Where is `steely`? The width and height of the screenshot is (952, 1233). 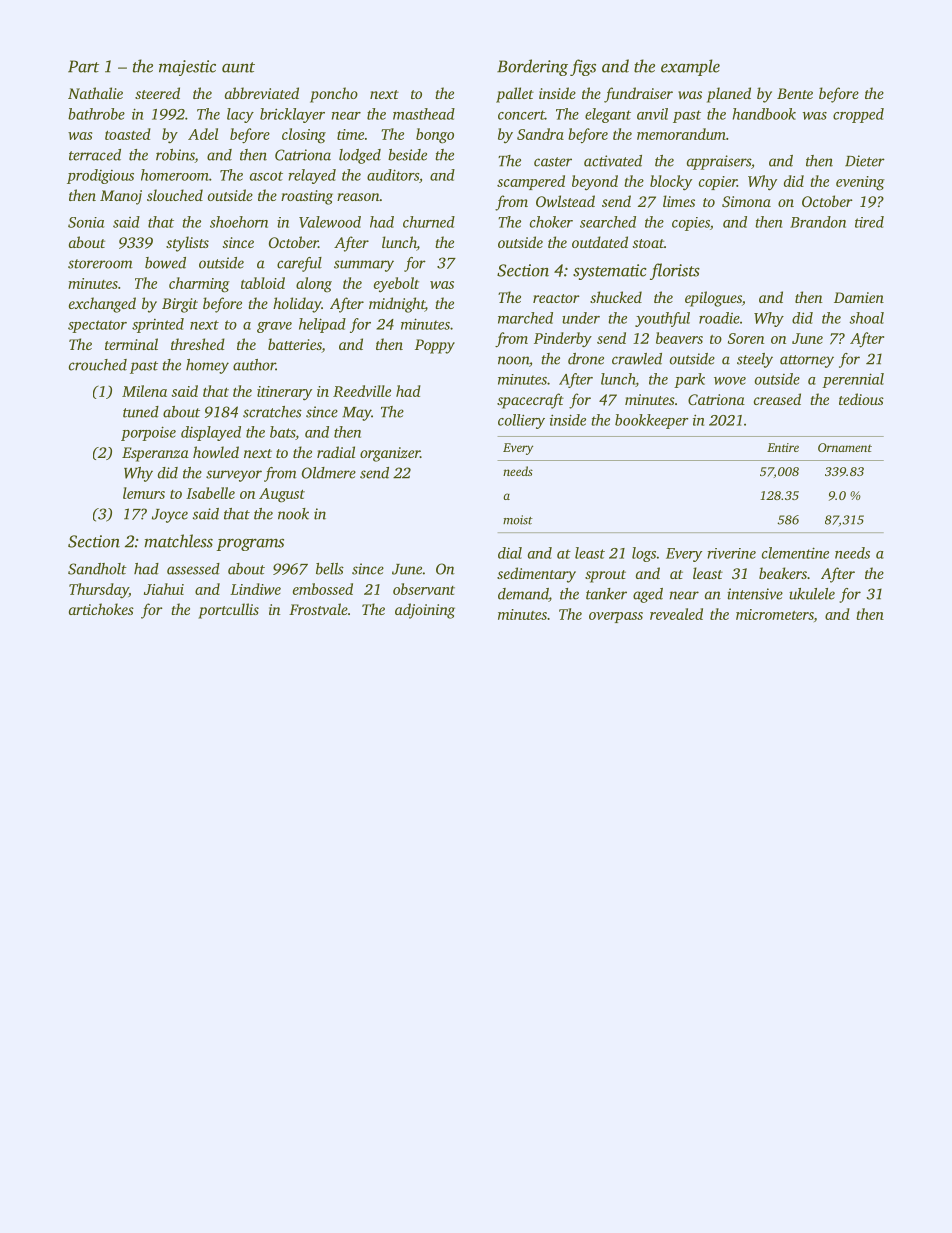 steely is located at coordinates (755, 360).
